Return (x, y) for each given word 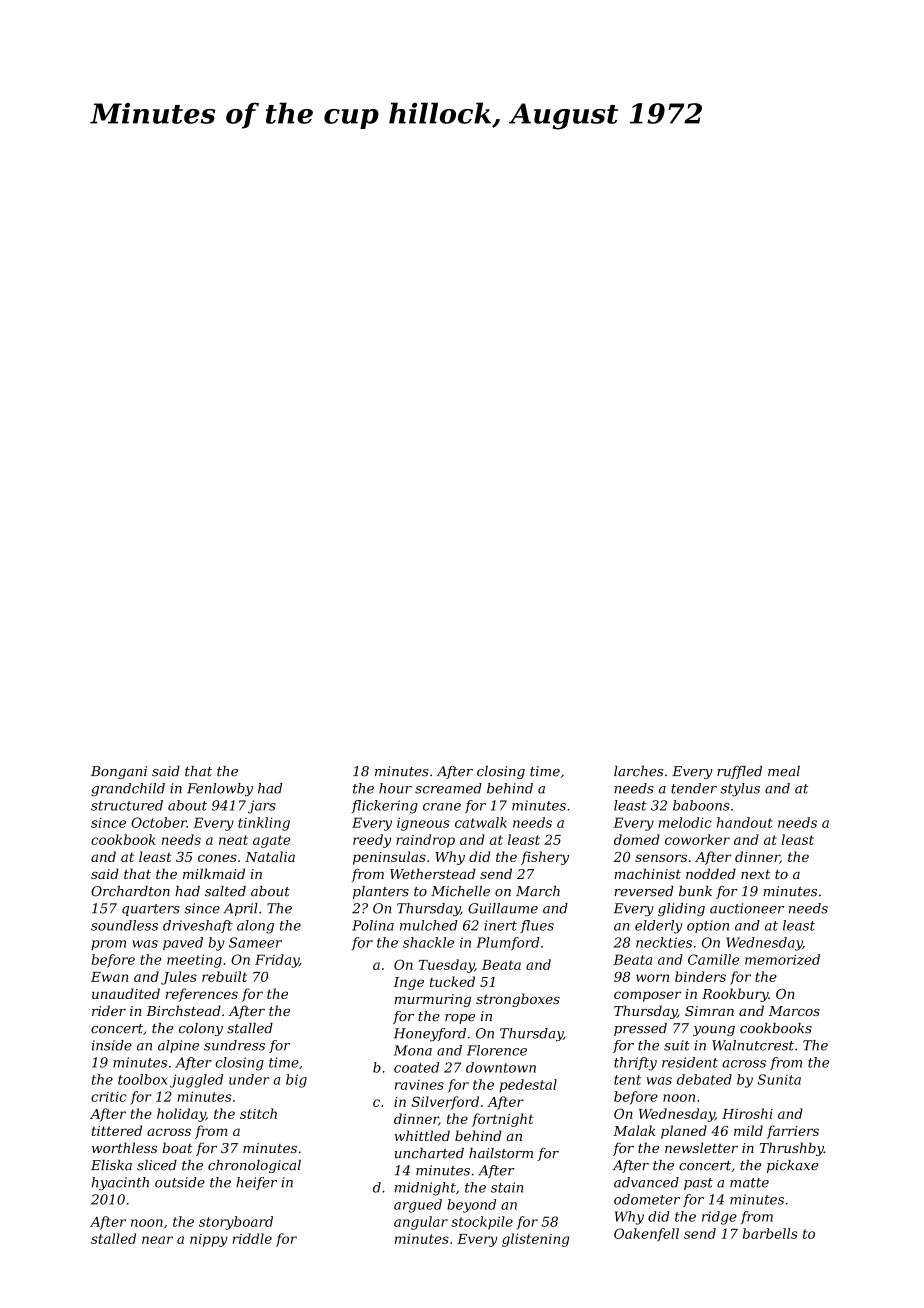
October (159, 822)
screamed (448, 788)
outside (180, 1182)
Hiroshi (747, 1113)
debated (704, 1079)
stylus (740, 790)
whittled (422, 1135)
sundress (234, 1045)
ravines (419, 1085)
